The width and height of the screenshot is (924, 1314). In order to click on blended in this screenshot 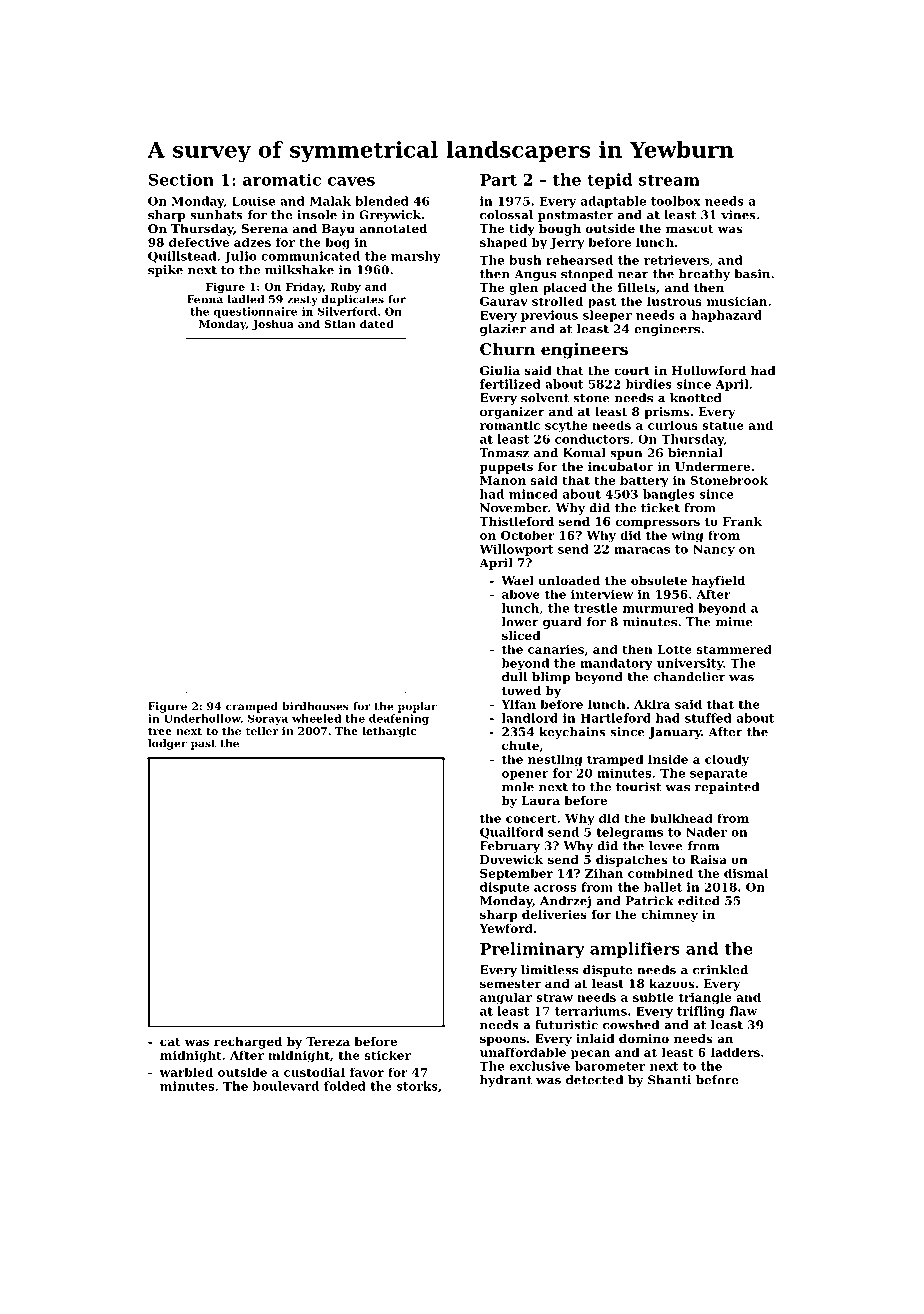, I will do `click(382, 201)`.
